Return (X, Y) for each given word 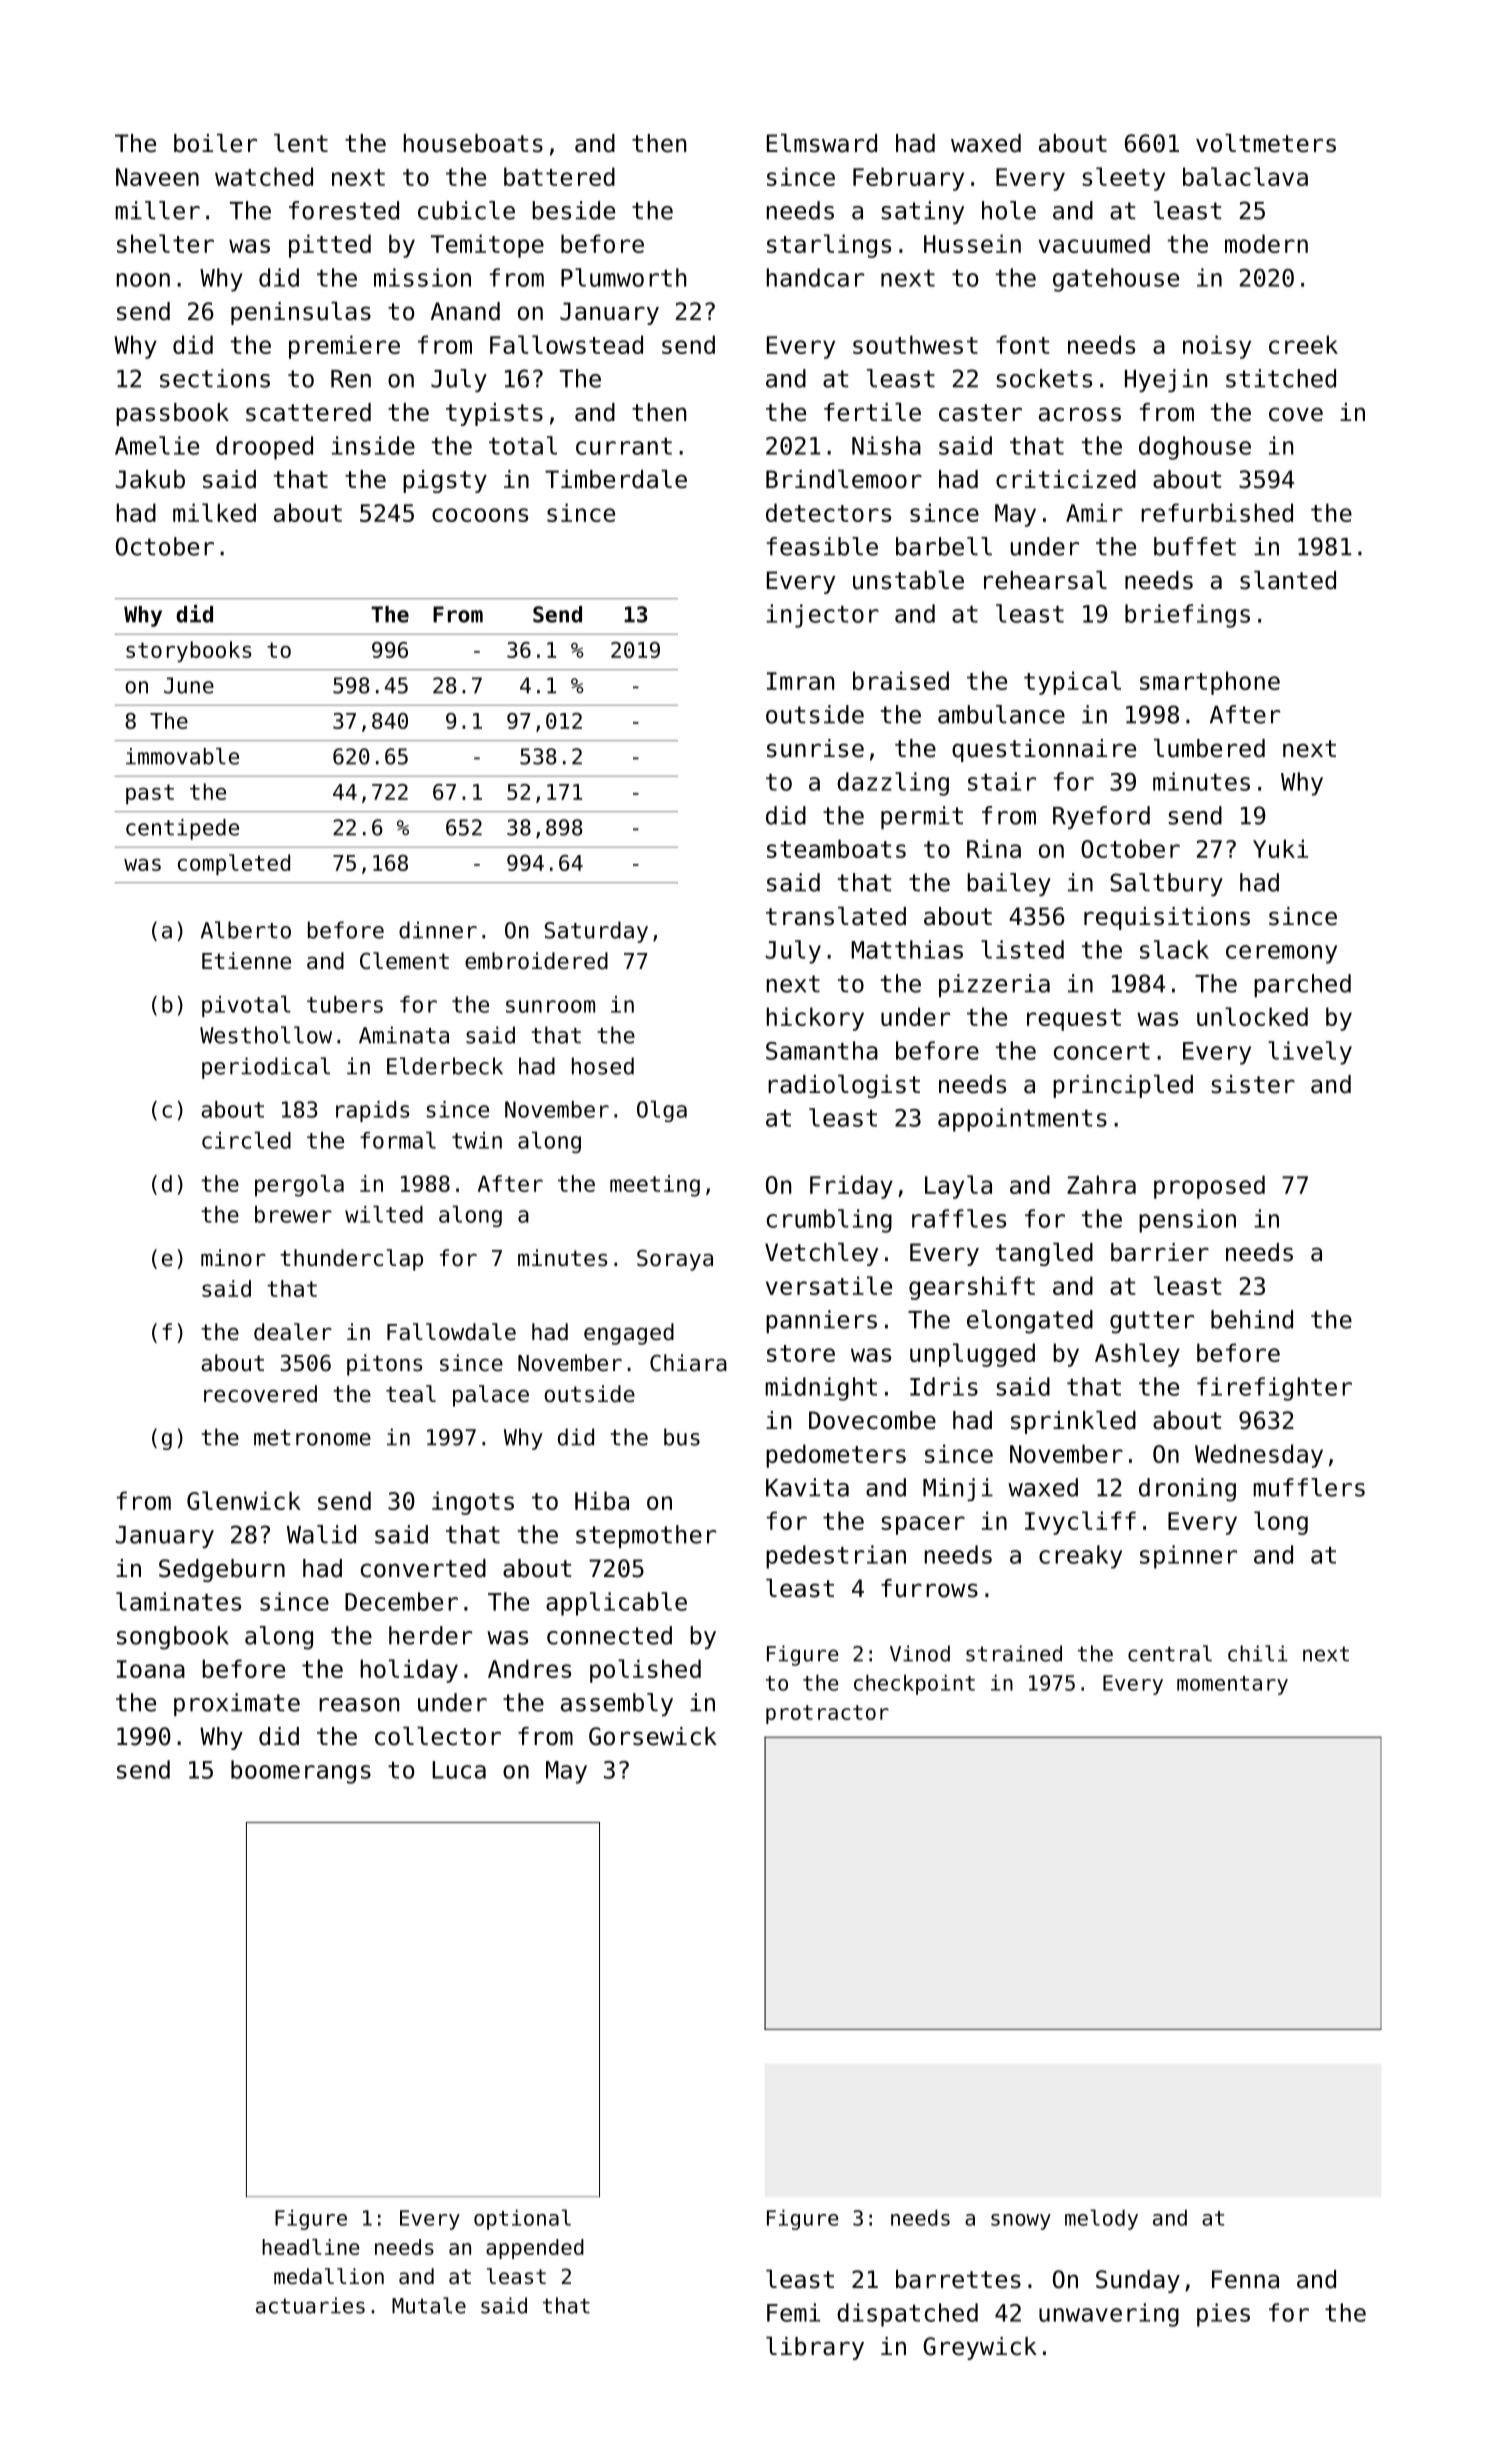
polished (645, 1671)
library (815, 2348)
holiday (409, 1671)
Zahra (1101, 1184)
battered (559, 176)
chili (1258, 1653)
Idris (944, 1386)
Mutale (429, 2305)
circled (246, 1140)
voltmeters (1266, 143)
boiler (215, 143)
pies (1223, 2315)
